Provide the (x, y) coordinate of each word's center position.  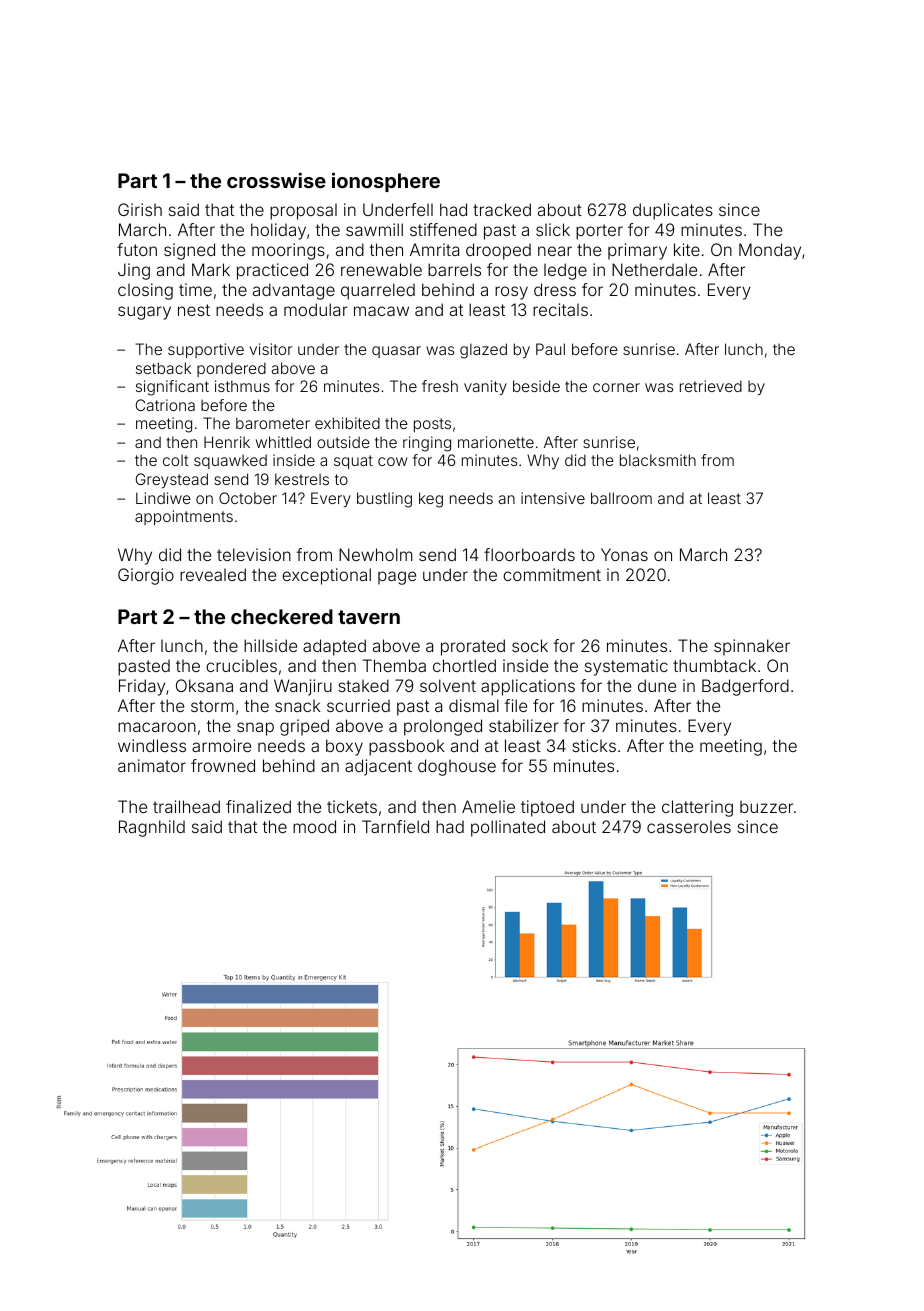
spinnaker (752, 647)
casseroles (689, 827)
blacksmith (658, 460)
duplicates (673, 211)
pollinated (508, 828)
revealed (213, 574)
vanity (485, 387)
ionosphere (386, 182)
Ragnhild (152, 828)
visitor (271, 349)
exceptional (326, 576)
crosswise (276, 180)
